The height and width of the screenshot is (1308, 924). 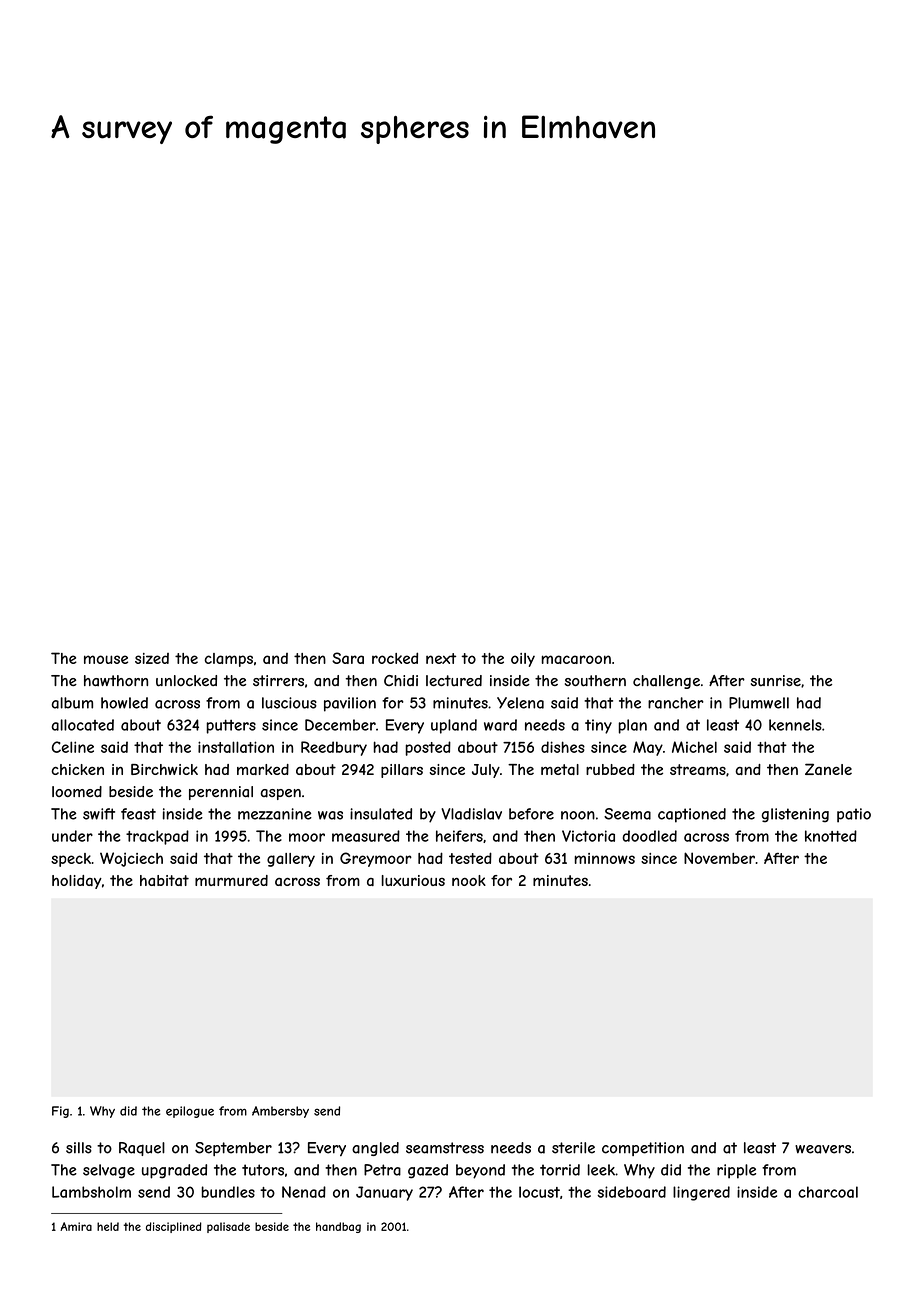 I want to click on murmured, so click(x=231, y=880).
